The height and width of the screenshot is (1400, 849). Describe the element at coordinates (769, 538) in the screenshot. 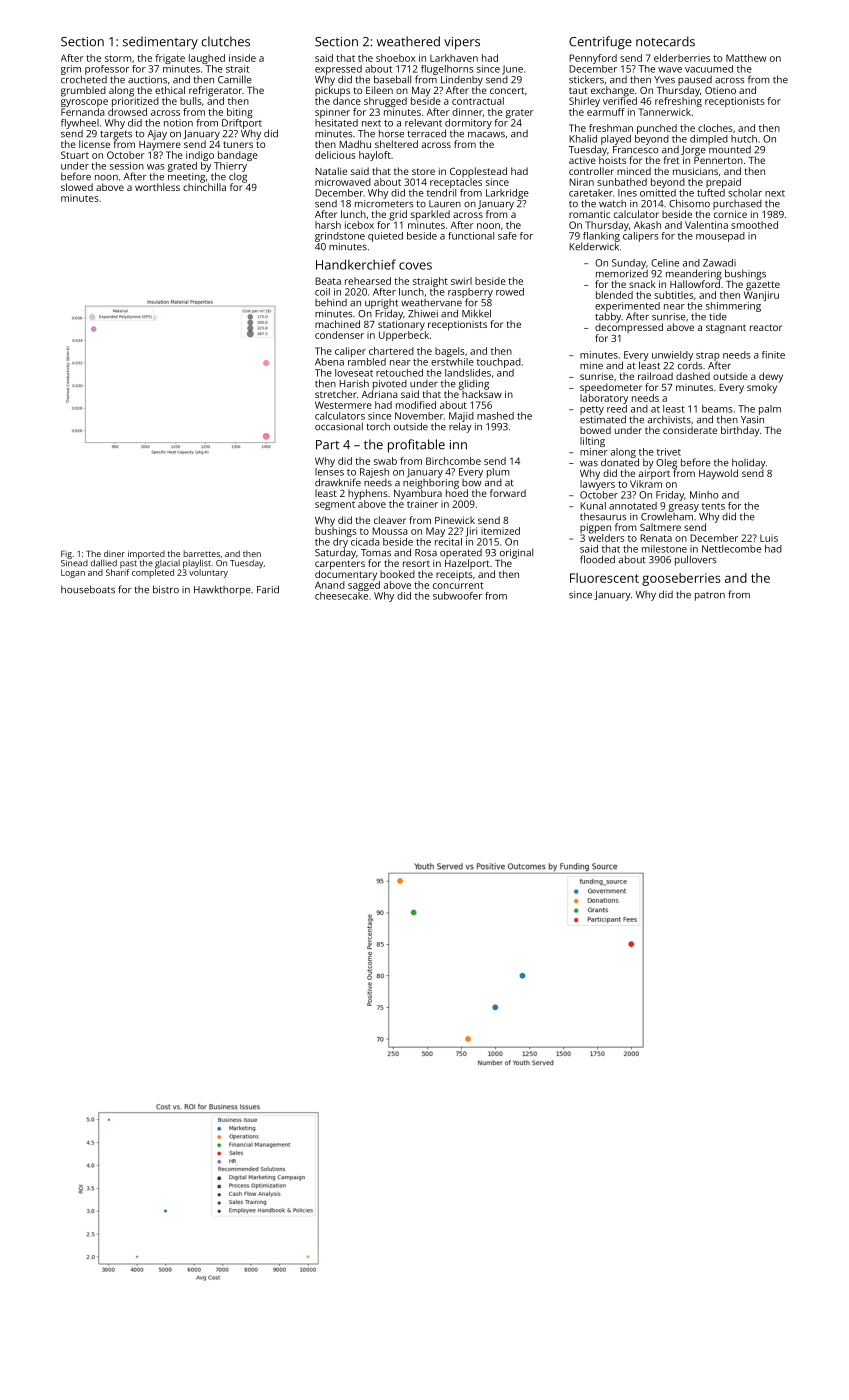

I see `Luis` at that location.
